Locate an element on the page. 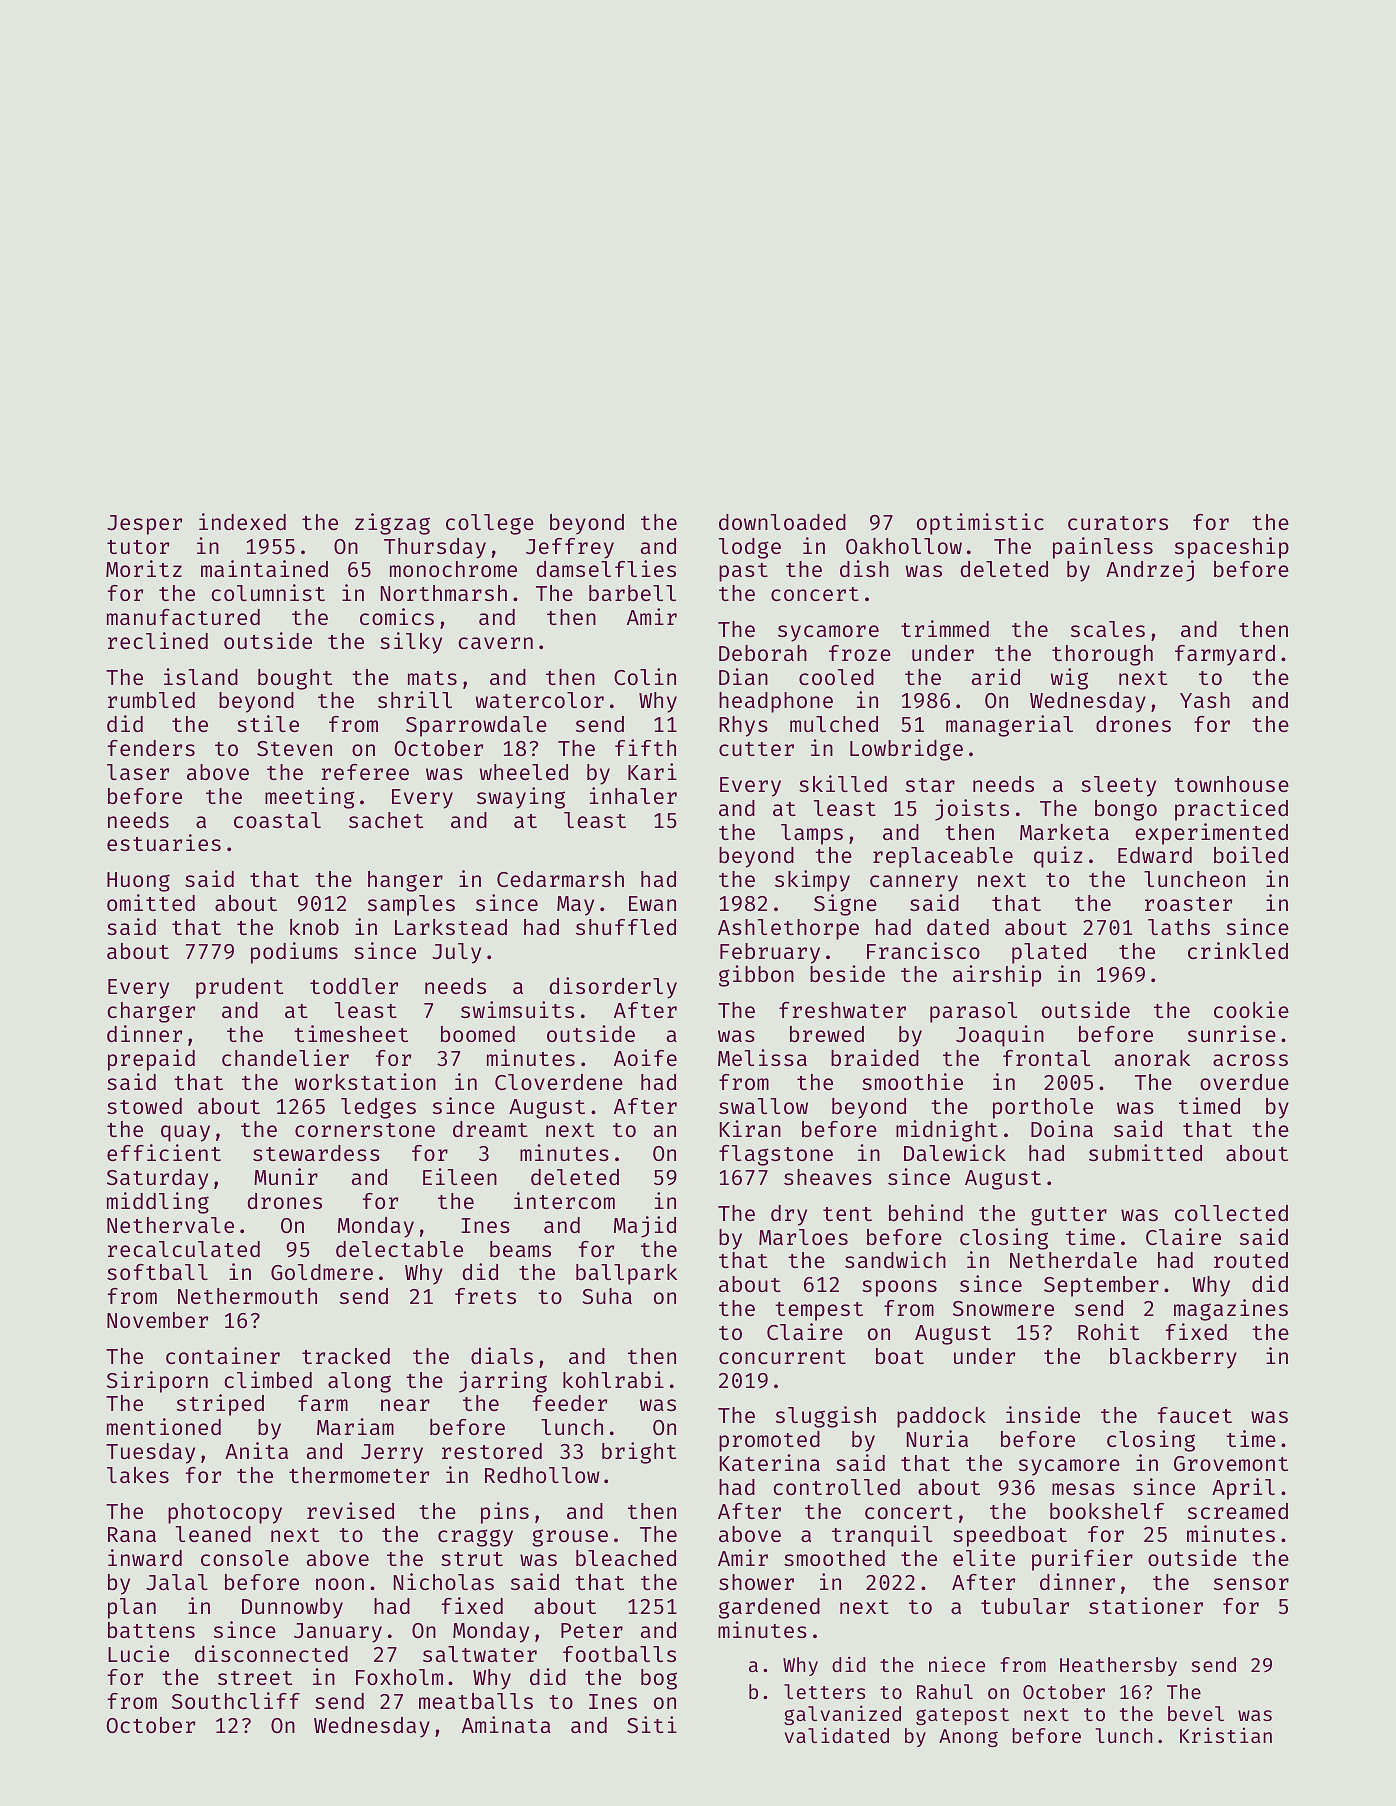 Image resolution: width=1396 pixels, height=1806 pixels. Aminata is located at coordinates (506, 1724).
